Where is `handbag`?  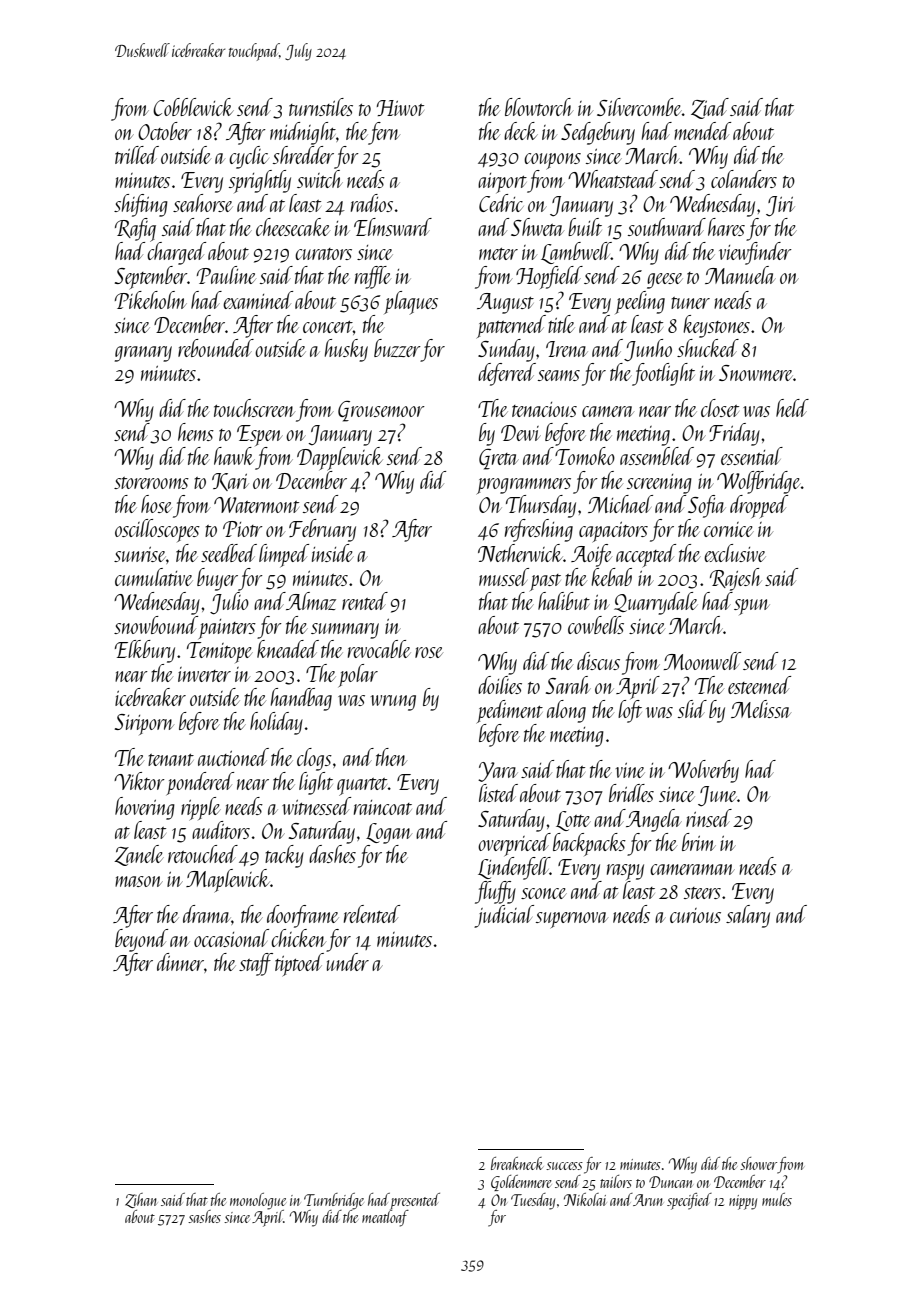 handbag is located at coordinates (301, 699).
